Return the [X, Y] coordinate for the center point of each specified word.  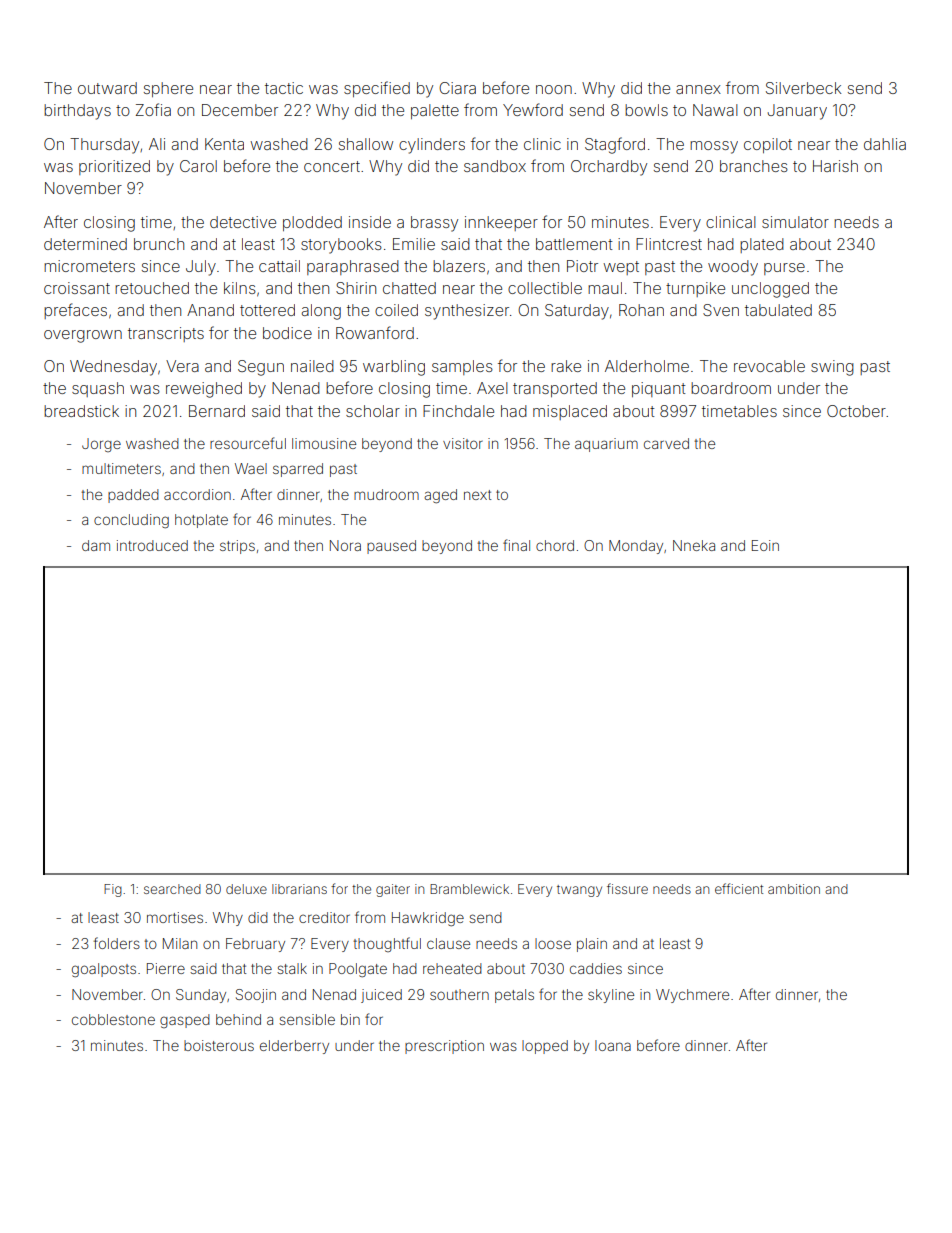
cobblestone [113, 1019]
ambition [794, 889]
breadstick [81, 411]
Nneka [694, 545]
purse [784, 269]
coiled [396, 310]
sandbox [495, 166]
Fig [113, 890]
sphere [168, 89]
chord [555, 545]
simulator [795, 222]
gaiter [393, 890]
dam [96, 545]
